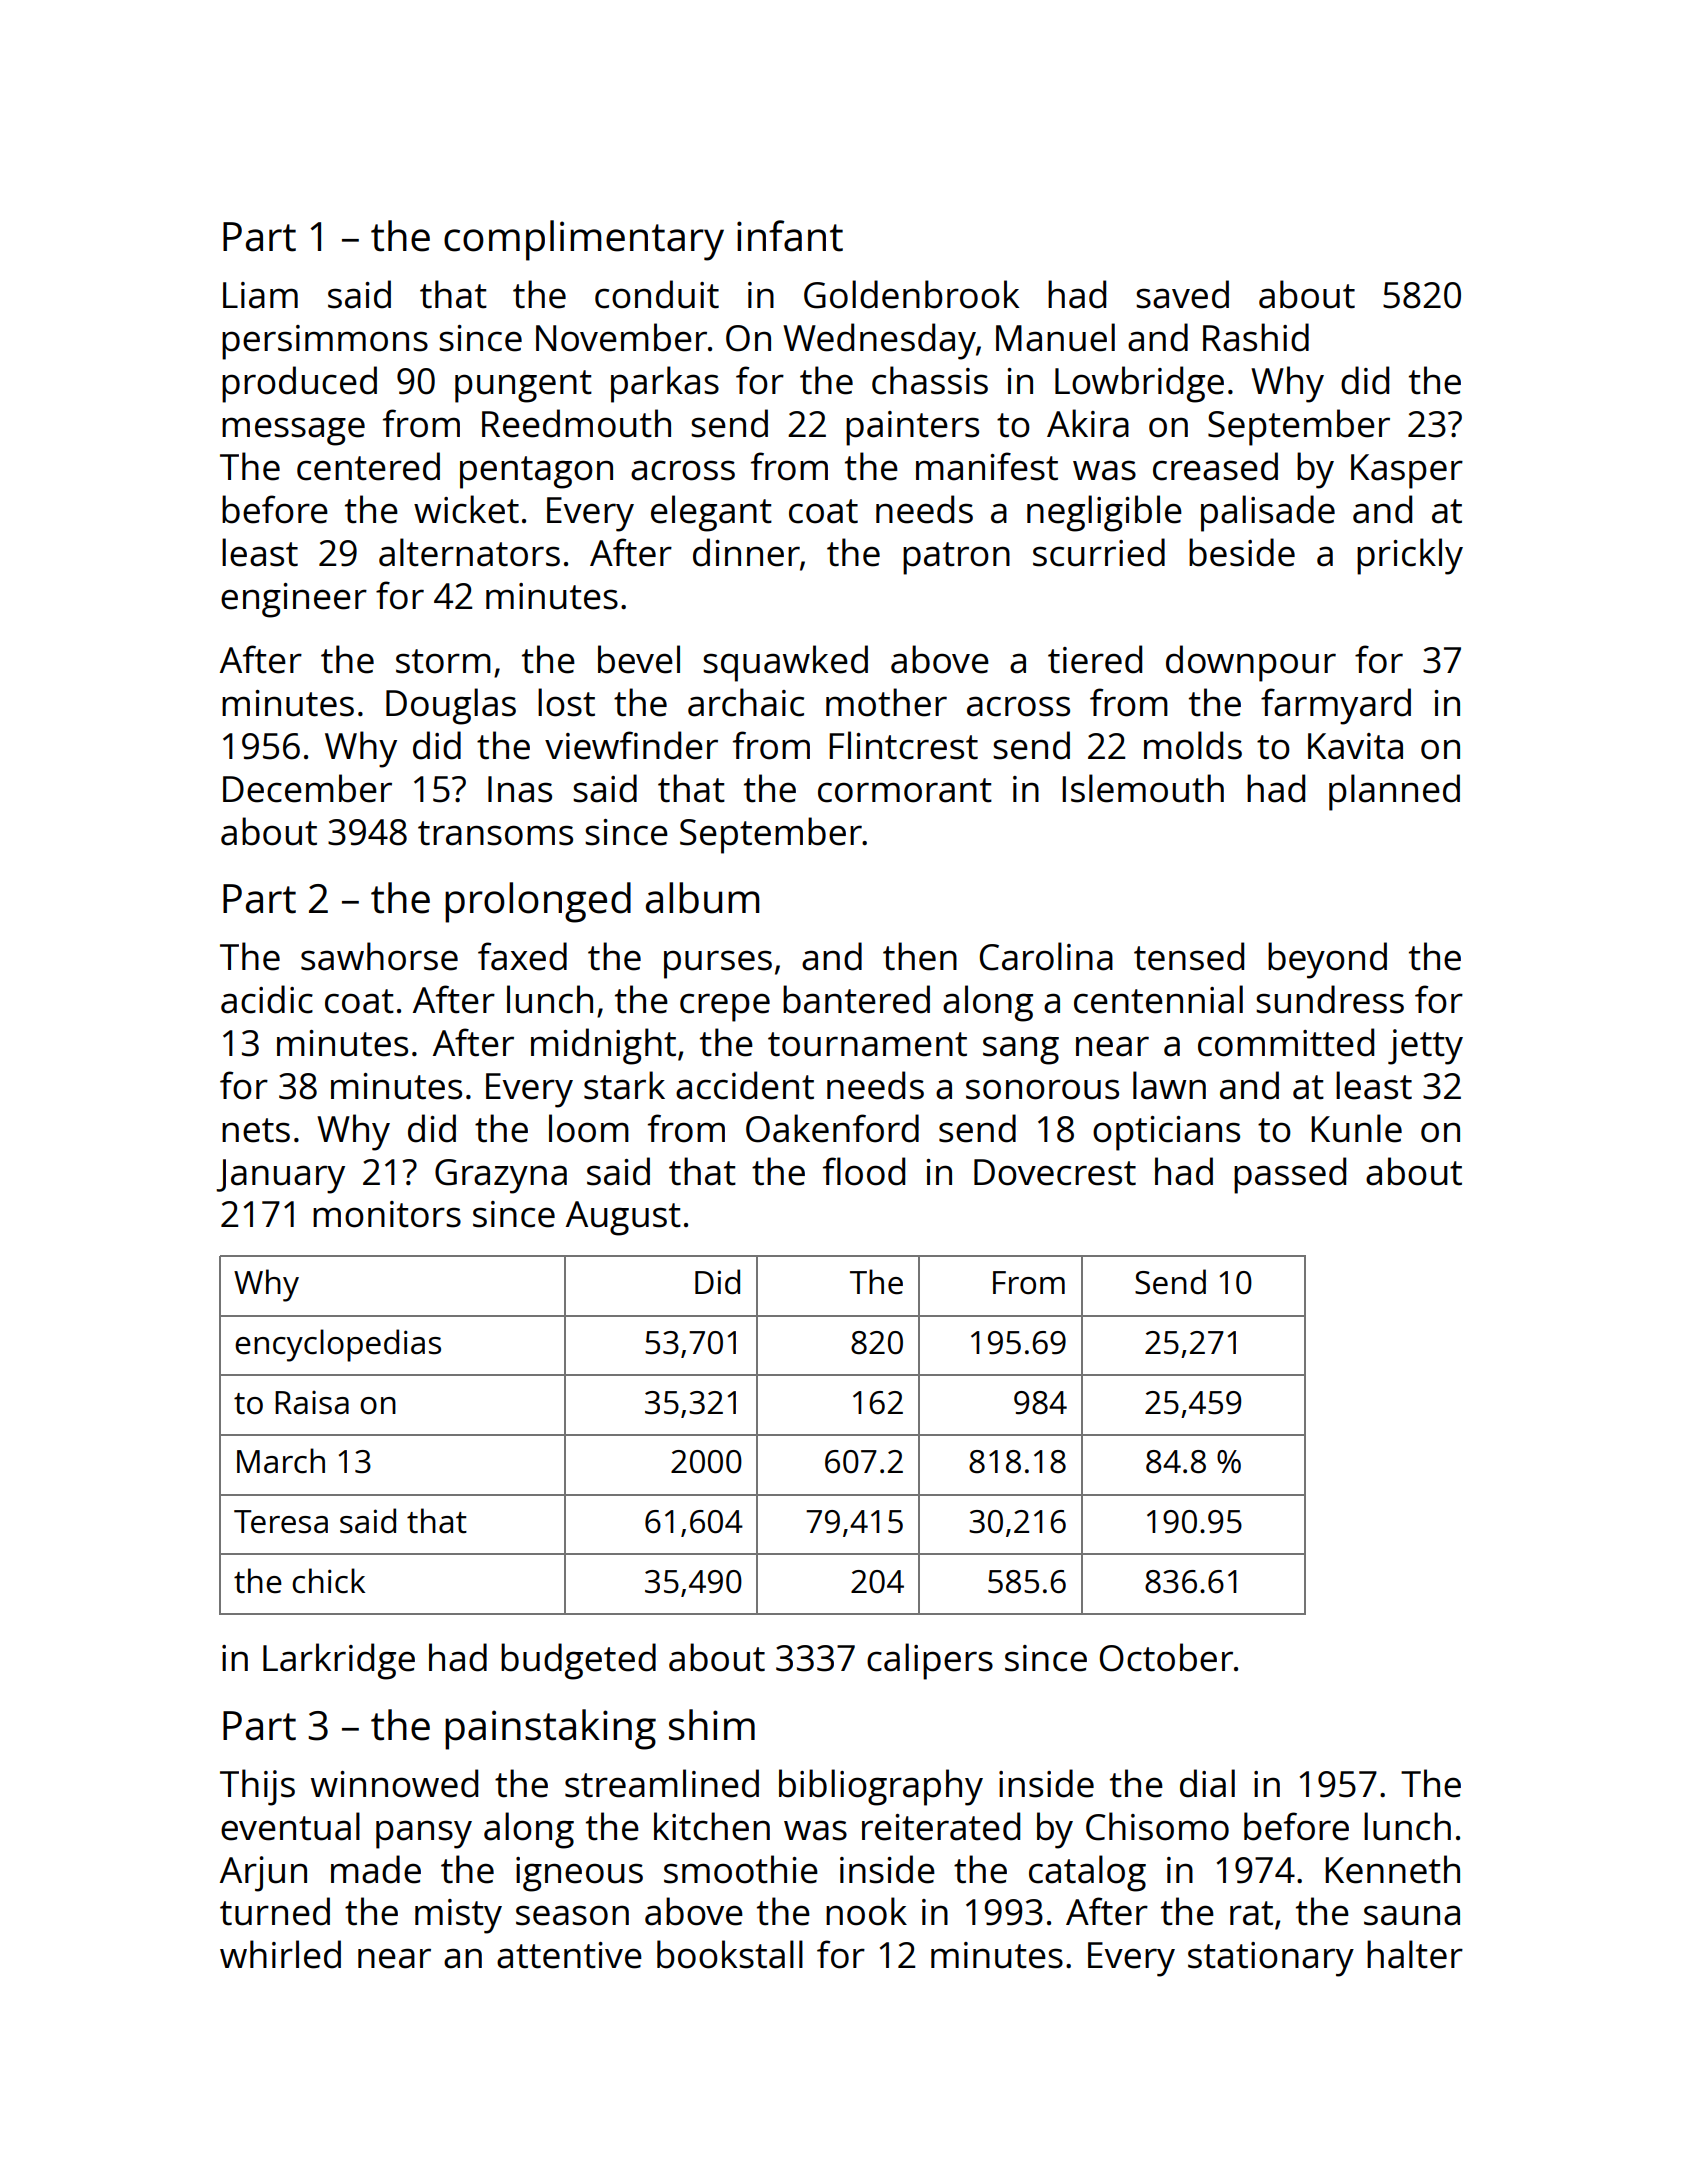 The image size is (1683, 2178). I want to click on infant, so click(790, 236).
